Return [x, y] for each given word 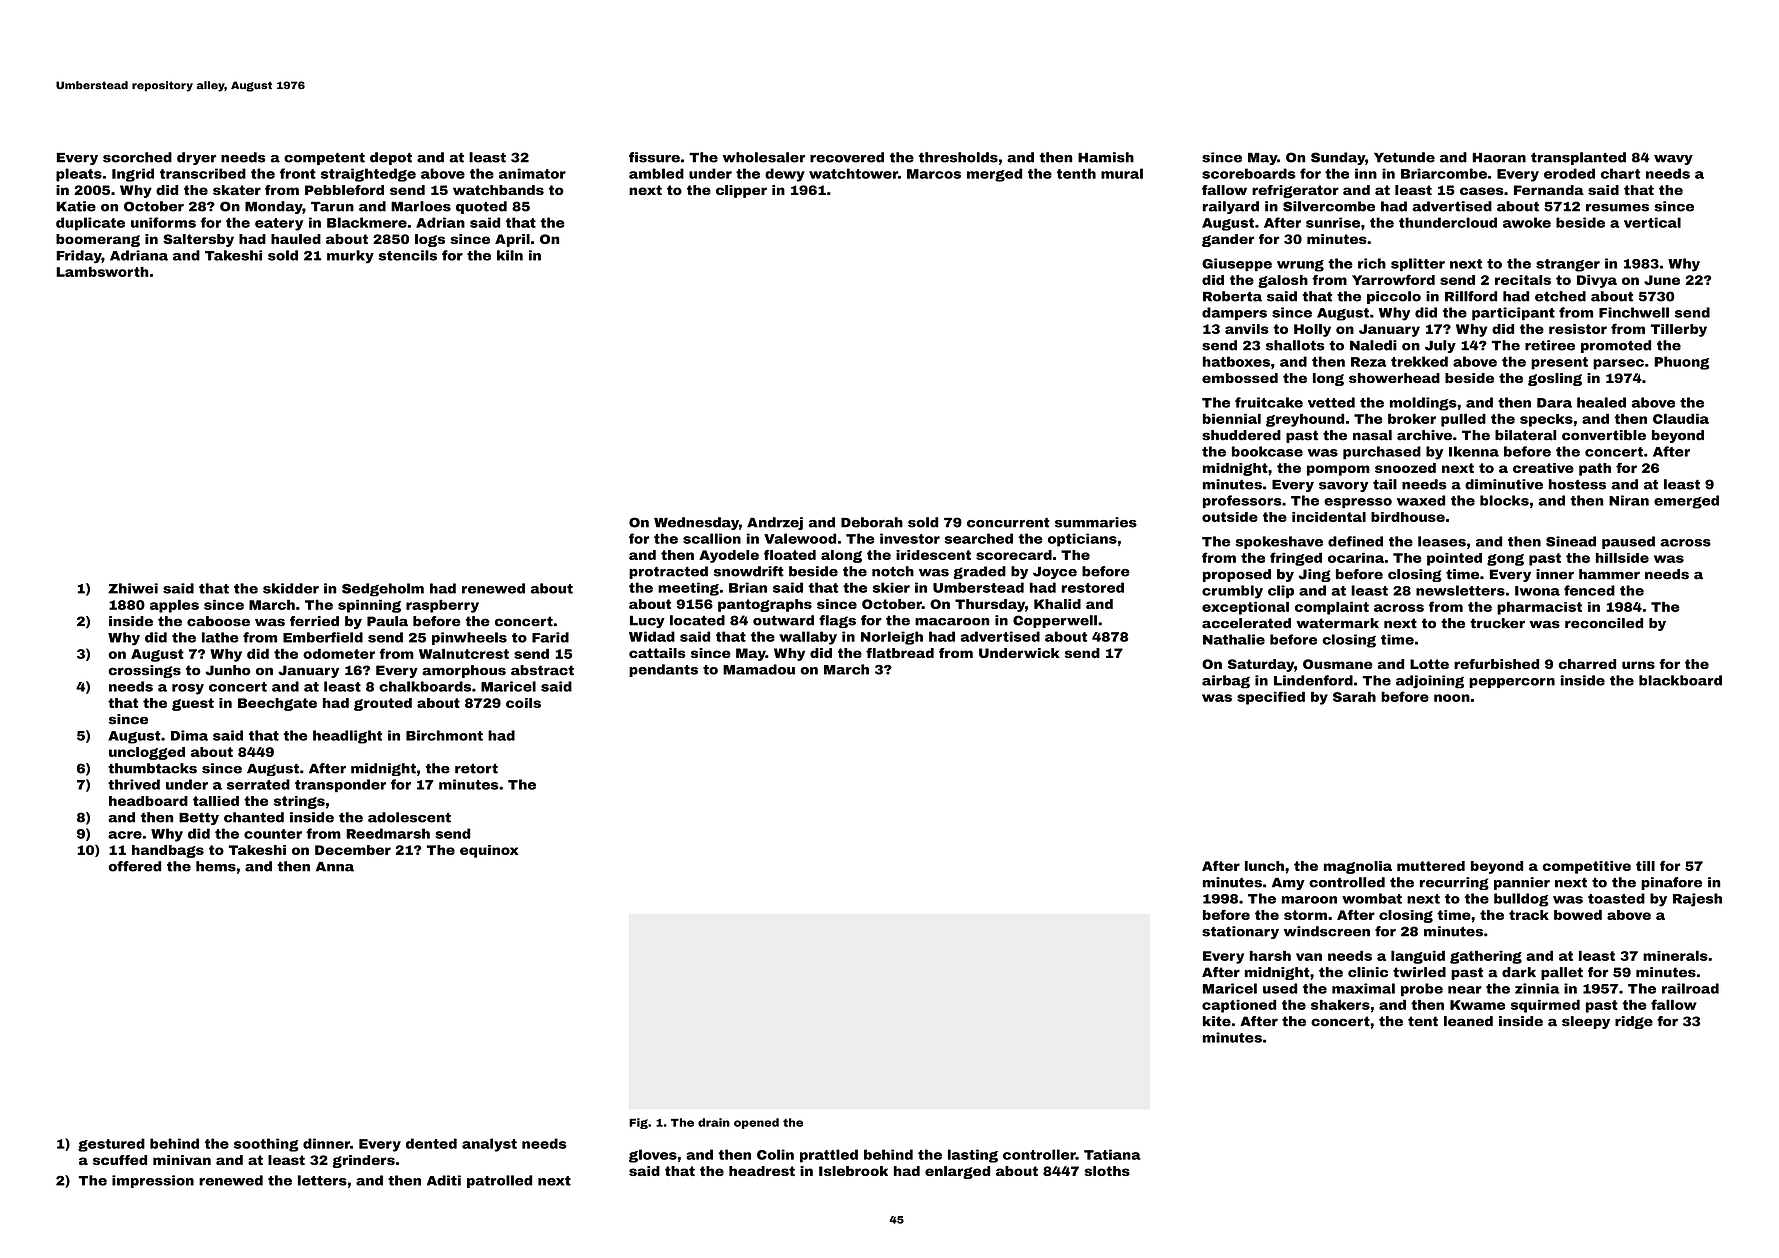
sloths [1107, 1171]
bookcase [1267, 451]
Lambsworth [102, 271]
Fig [638, 1123]
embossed [1240, 378]
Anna [335, 867]
